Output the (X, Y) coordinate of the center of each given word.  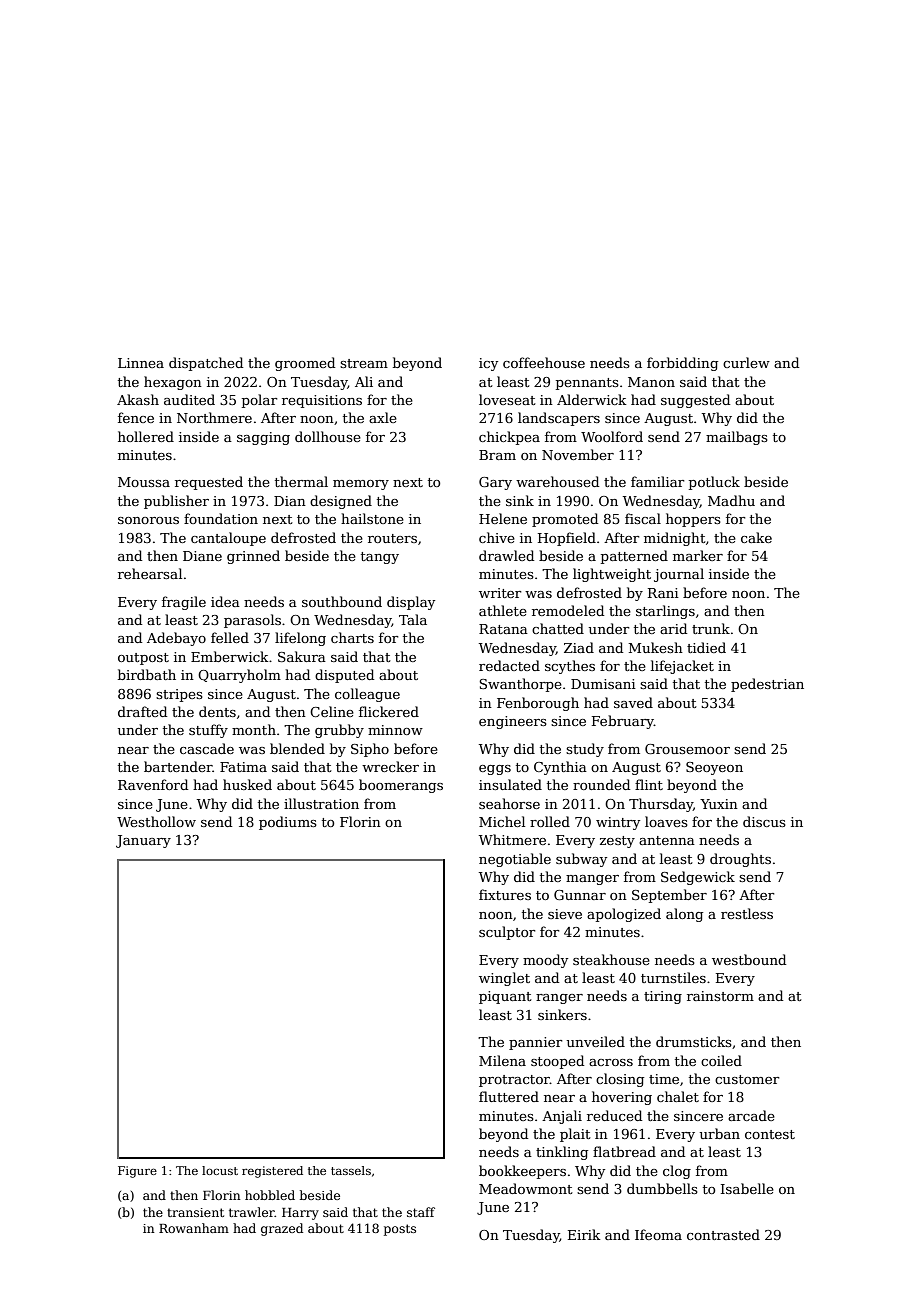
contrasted (723, 1234)
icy (488, 364)
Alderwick (591, 399)
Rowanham (194, 1228)
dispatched (206, 364)
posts (400, 1230)
